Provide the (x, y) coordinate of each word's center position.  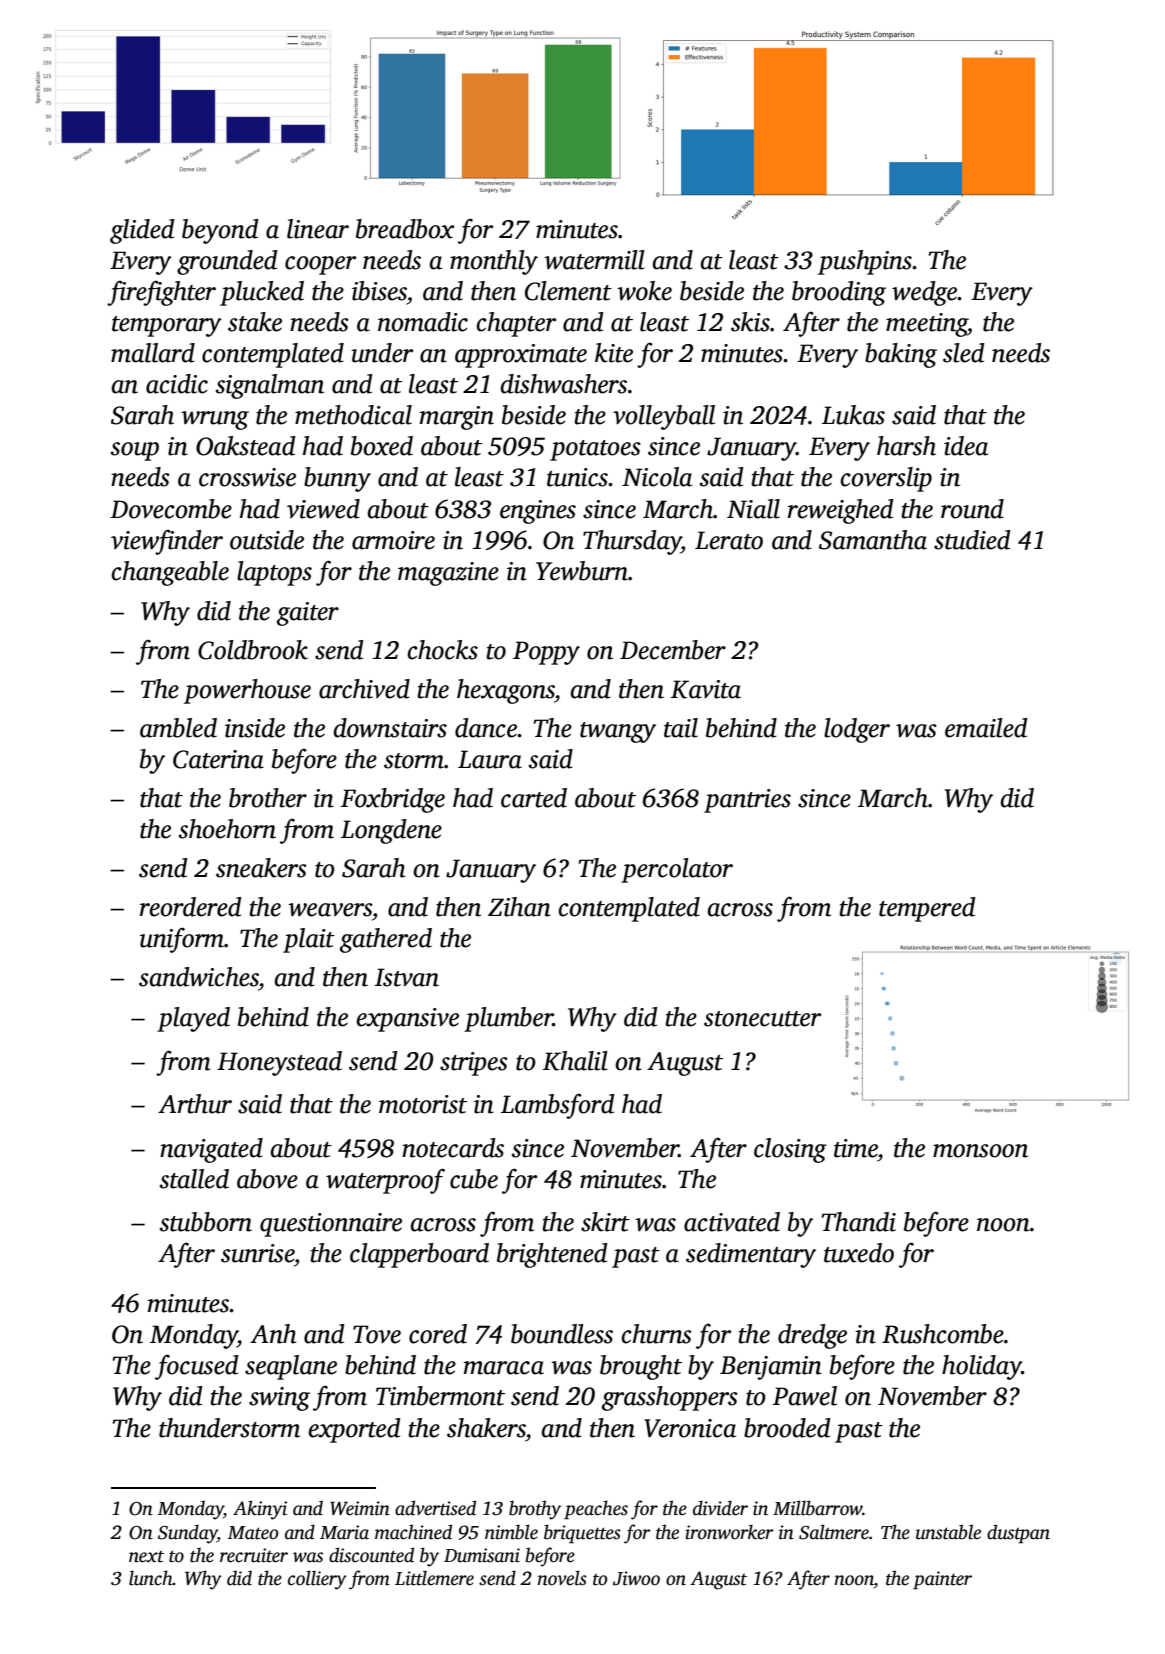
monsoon (980, 1151)
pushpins (865, 262)
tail (681, 728)
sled (963, 353)
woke (644, 291)
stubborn (206, 1222)
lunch (151, 1578)
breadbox (405, 229)
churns (656, 1334)
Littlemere (434, 1578)
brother (268, 798)
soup (135, 451)
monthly (494, 262)
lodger (857, 730)
